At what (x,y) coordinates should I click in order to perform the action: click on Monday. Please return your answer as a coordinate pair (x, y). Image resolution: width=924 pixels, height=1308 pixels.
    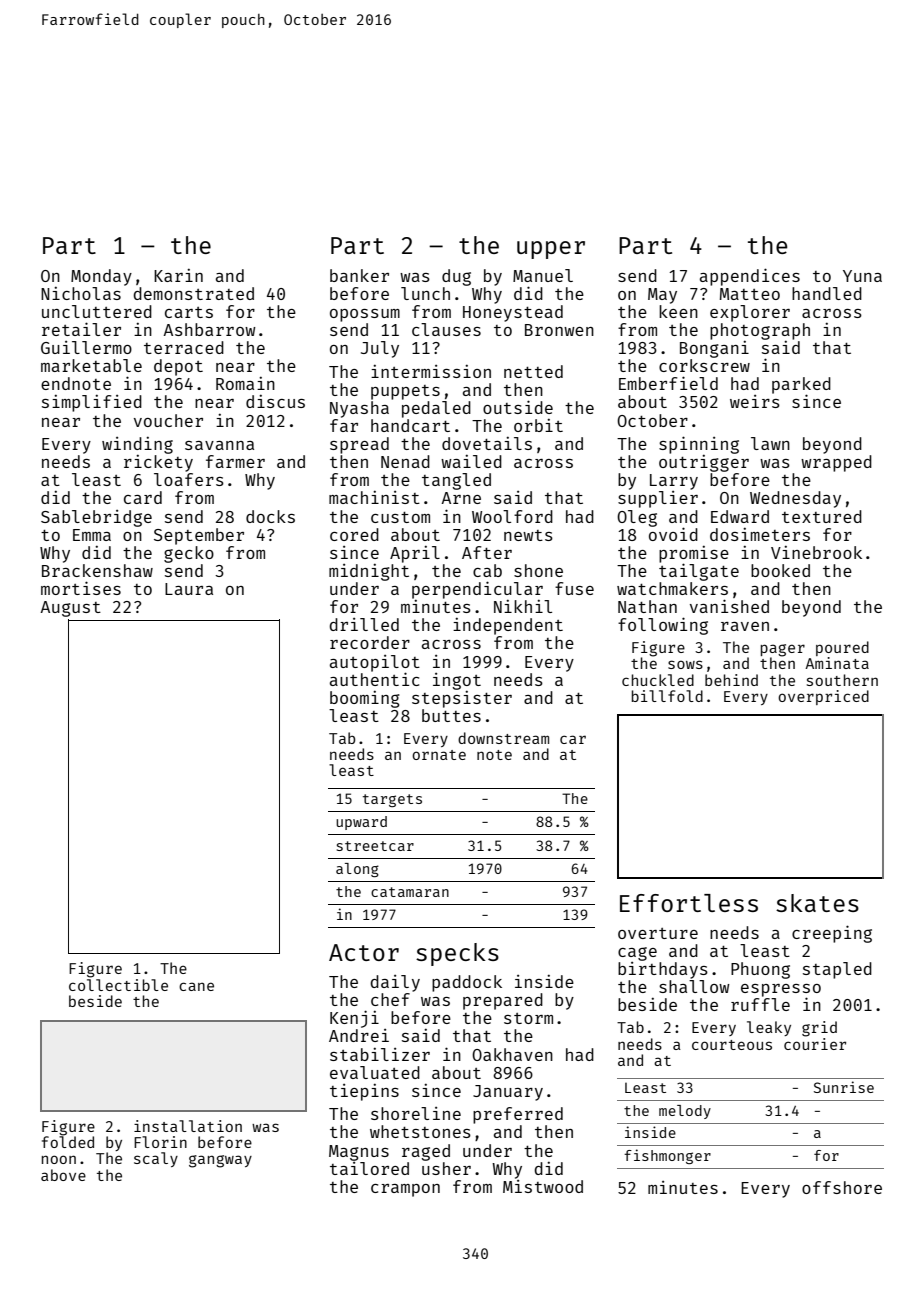
    Looking at the image, I should click on (101, 277).
